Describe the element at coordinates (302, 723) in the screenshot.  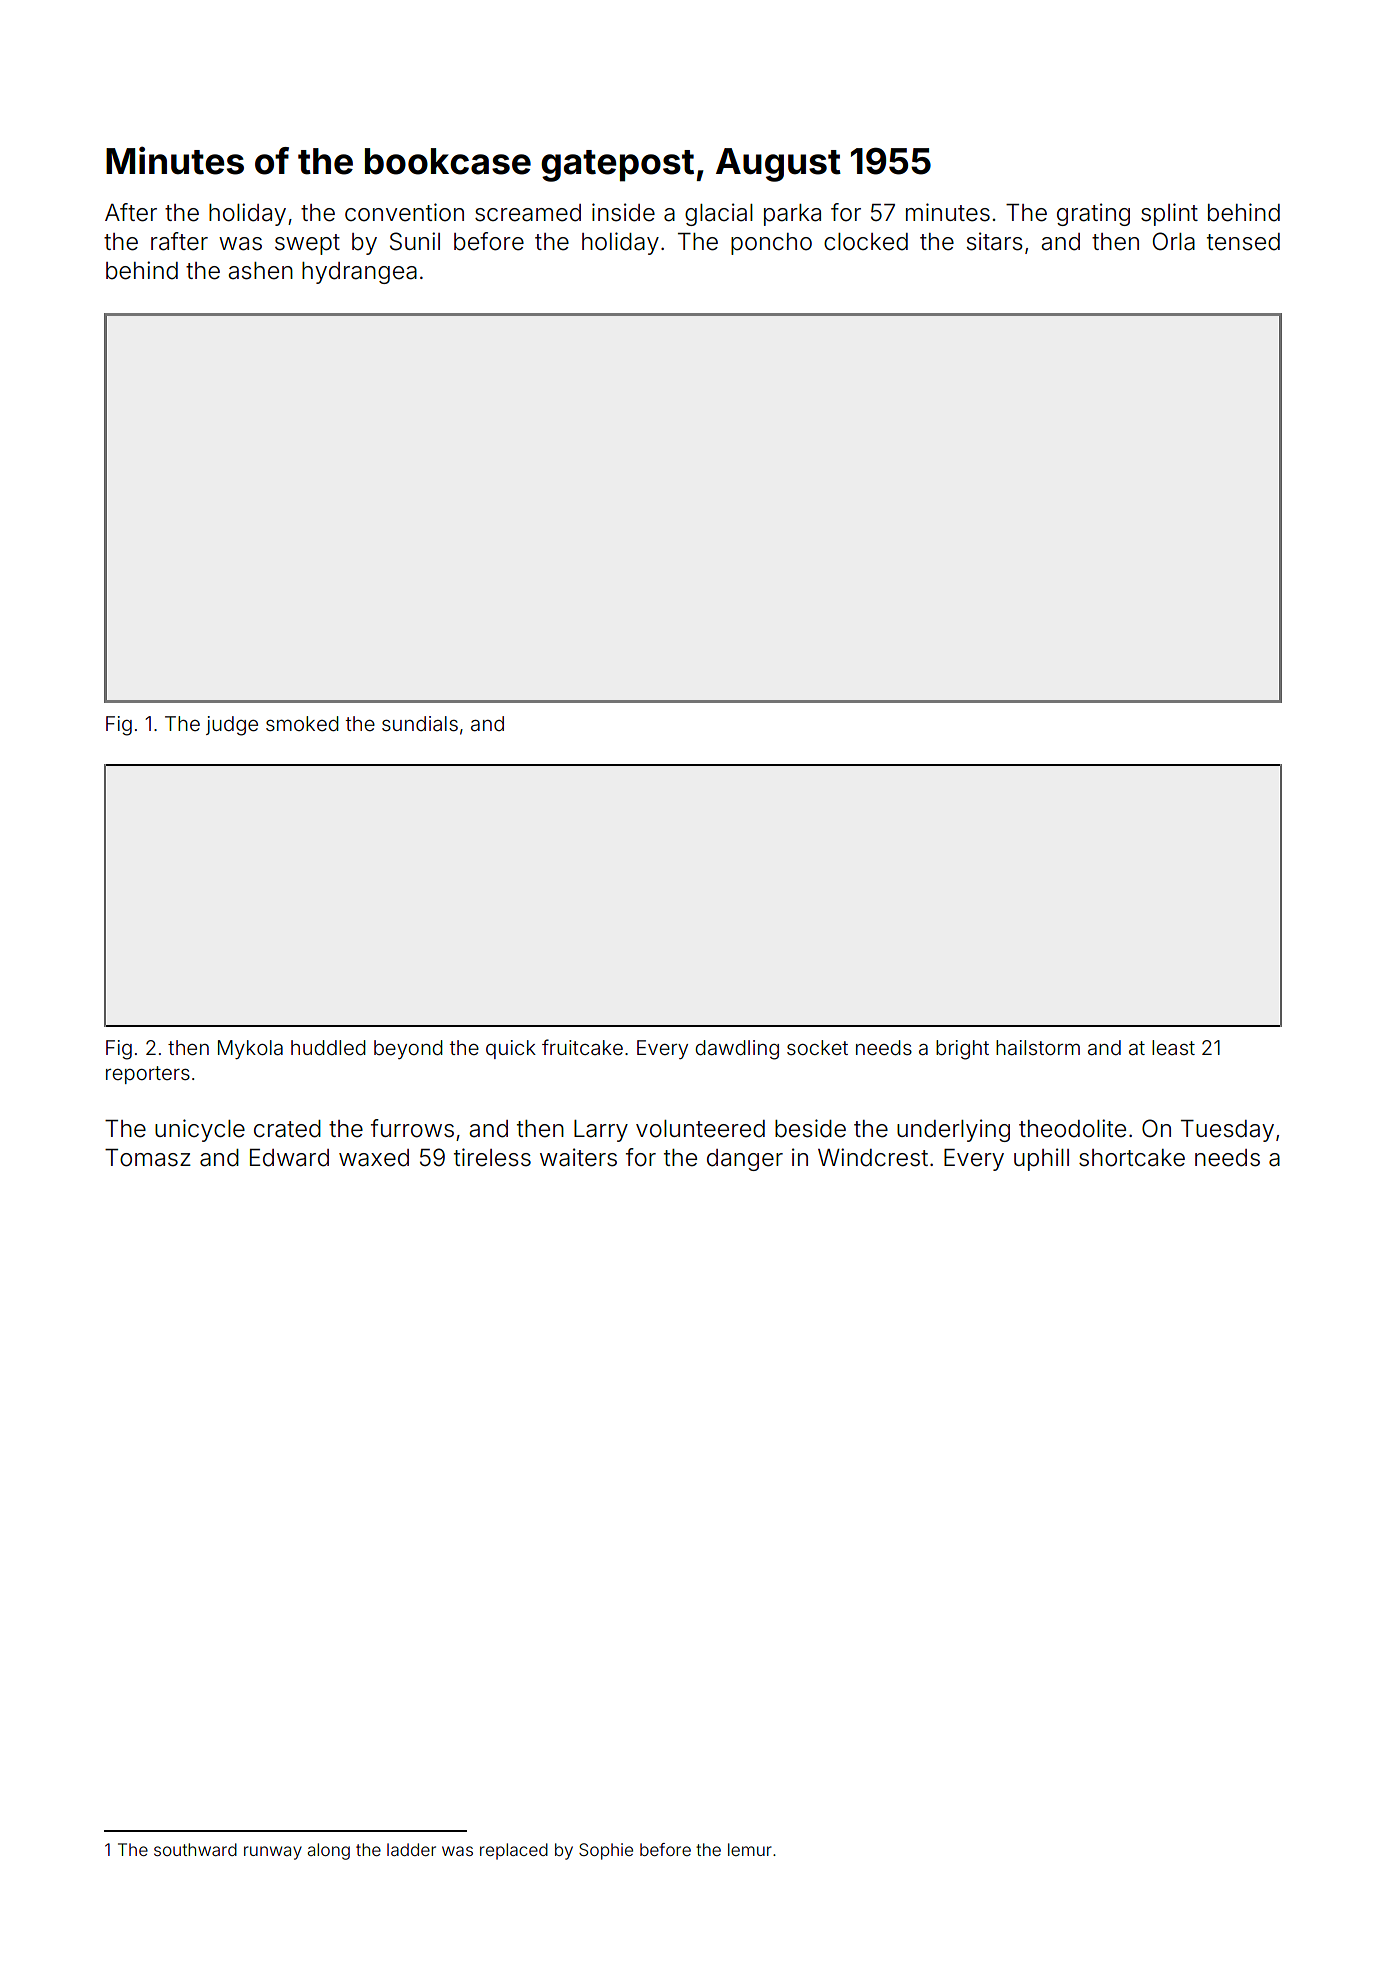
I see `smoked` at that location.
